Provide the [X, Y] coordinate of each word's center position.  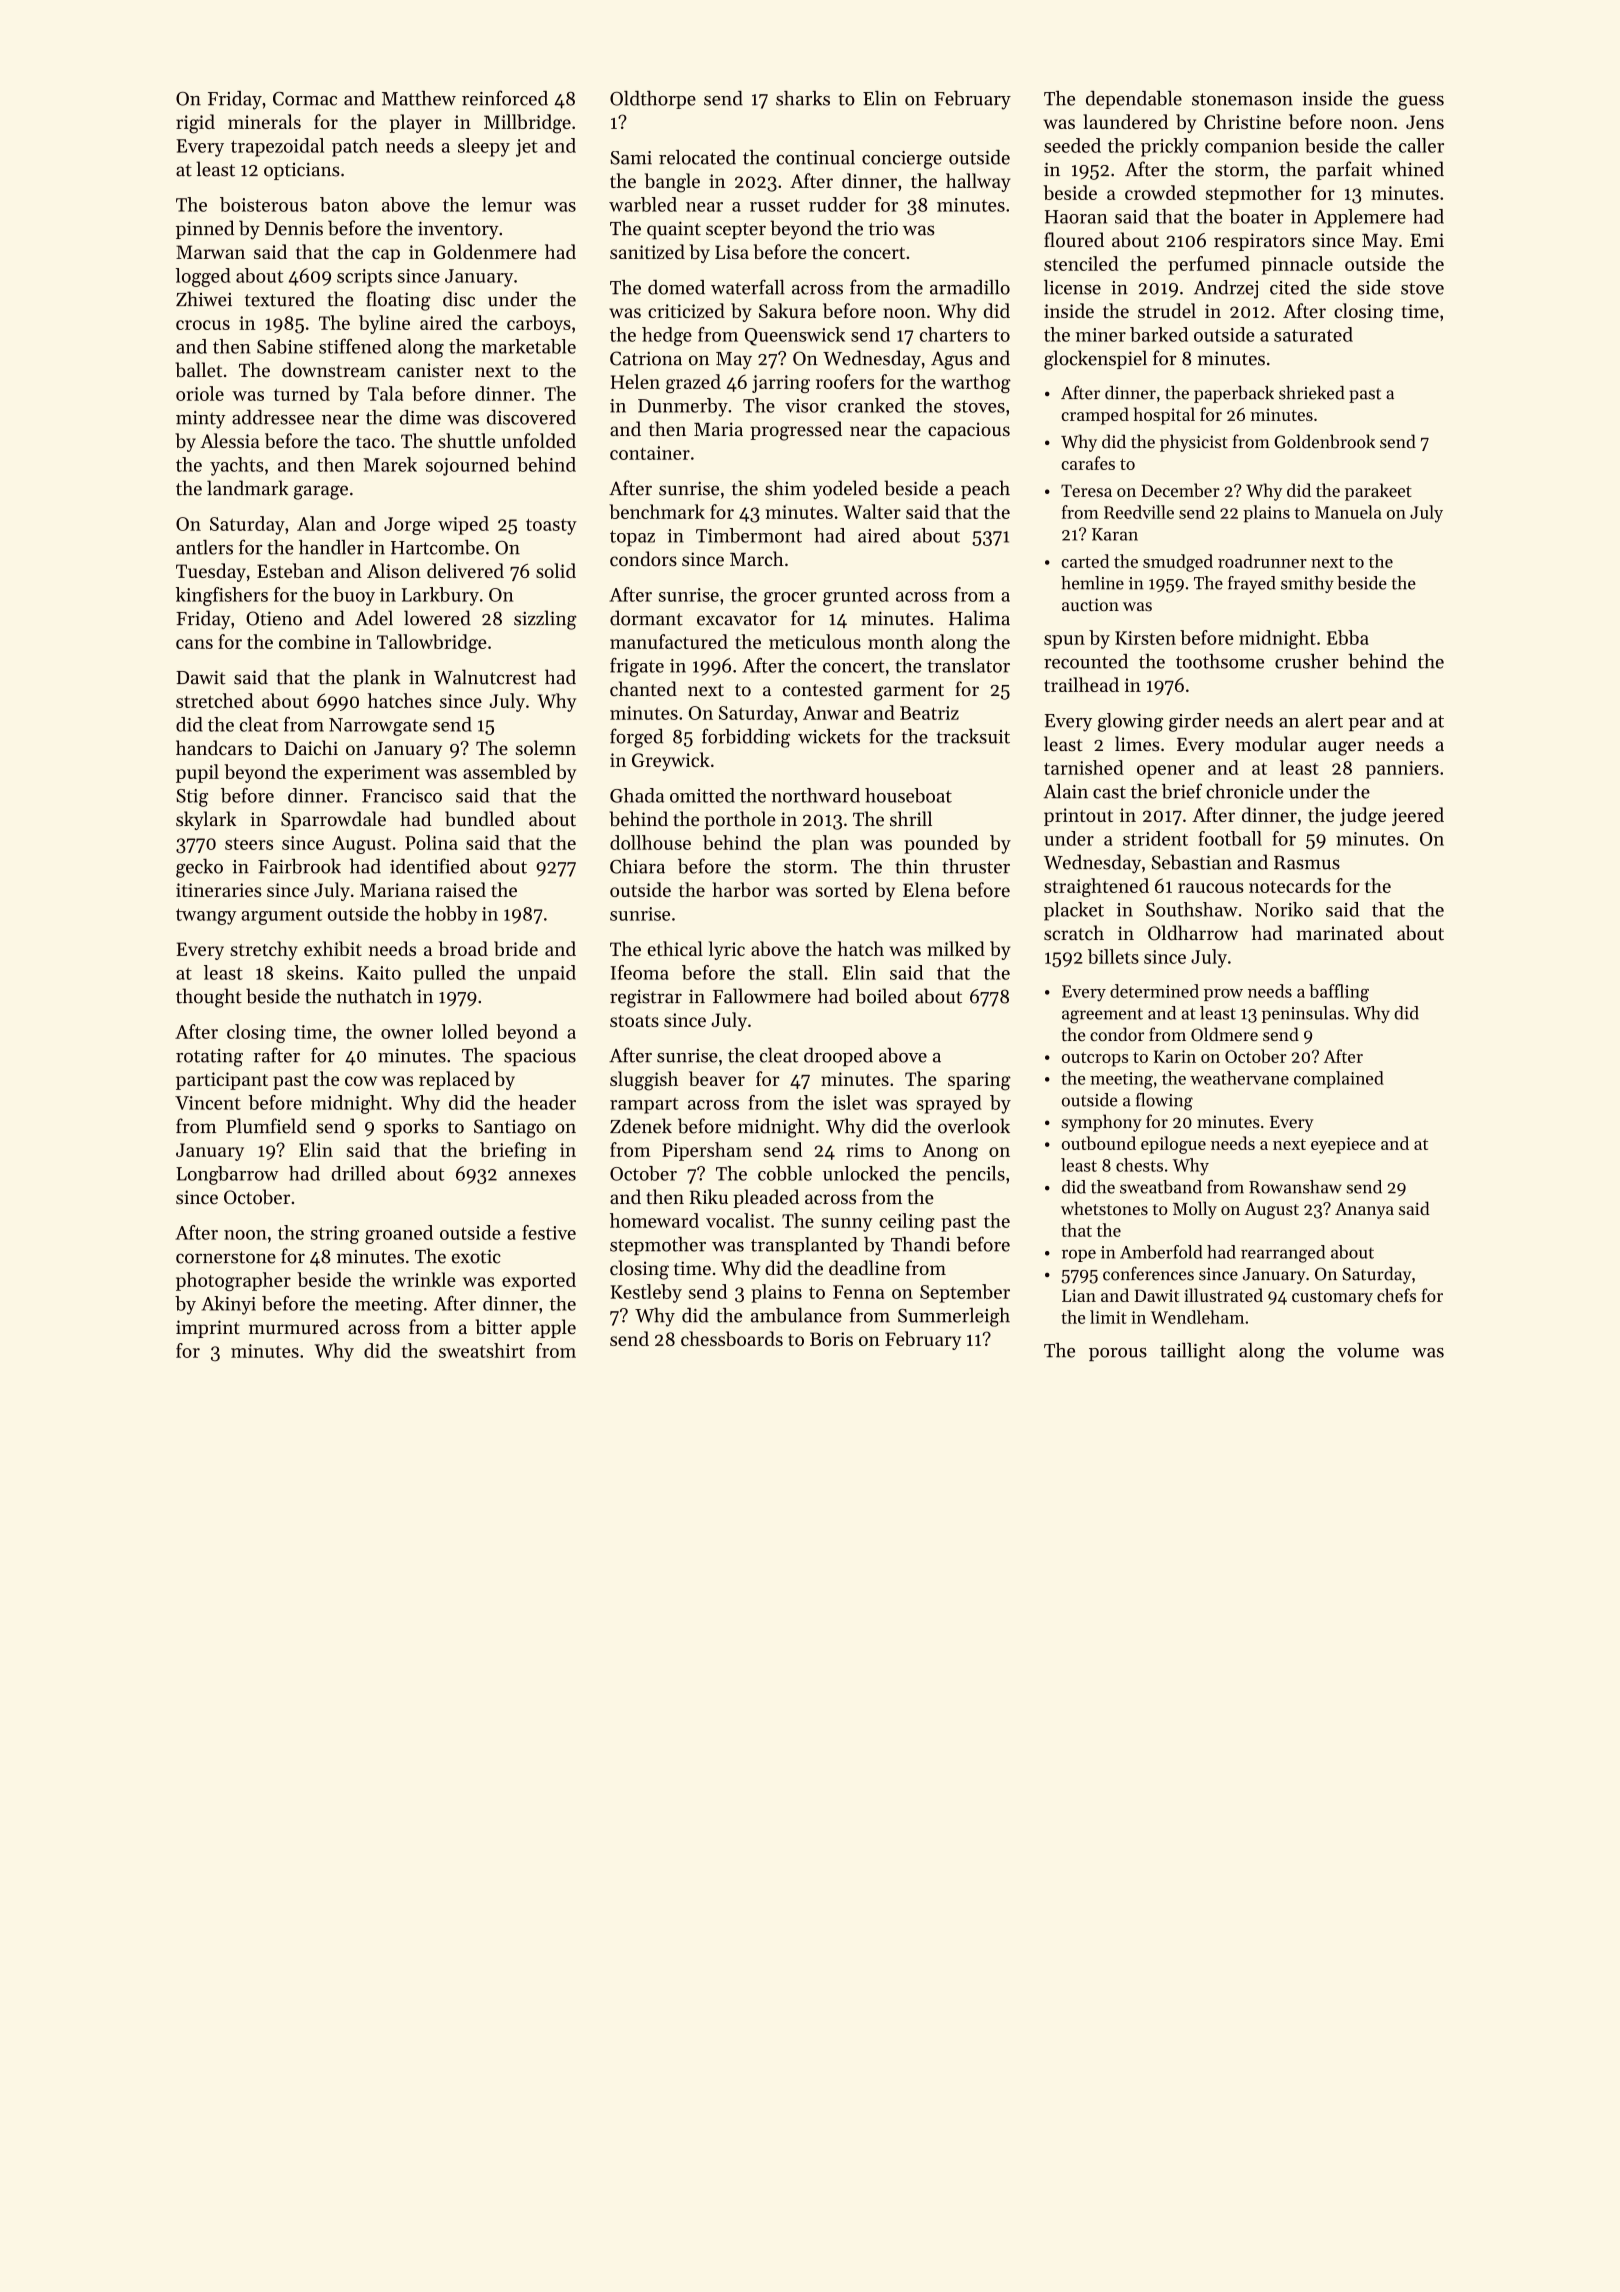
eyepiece [1343, 1145]
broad [463, 948]
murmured [294, 1326]
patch [355, 147]
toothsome [1220, 661]
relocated [697, 157]
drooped [838, 1057]
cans [194, 644]
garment [909, 692]
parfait [1344, 170]
